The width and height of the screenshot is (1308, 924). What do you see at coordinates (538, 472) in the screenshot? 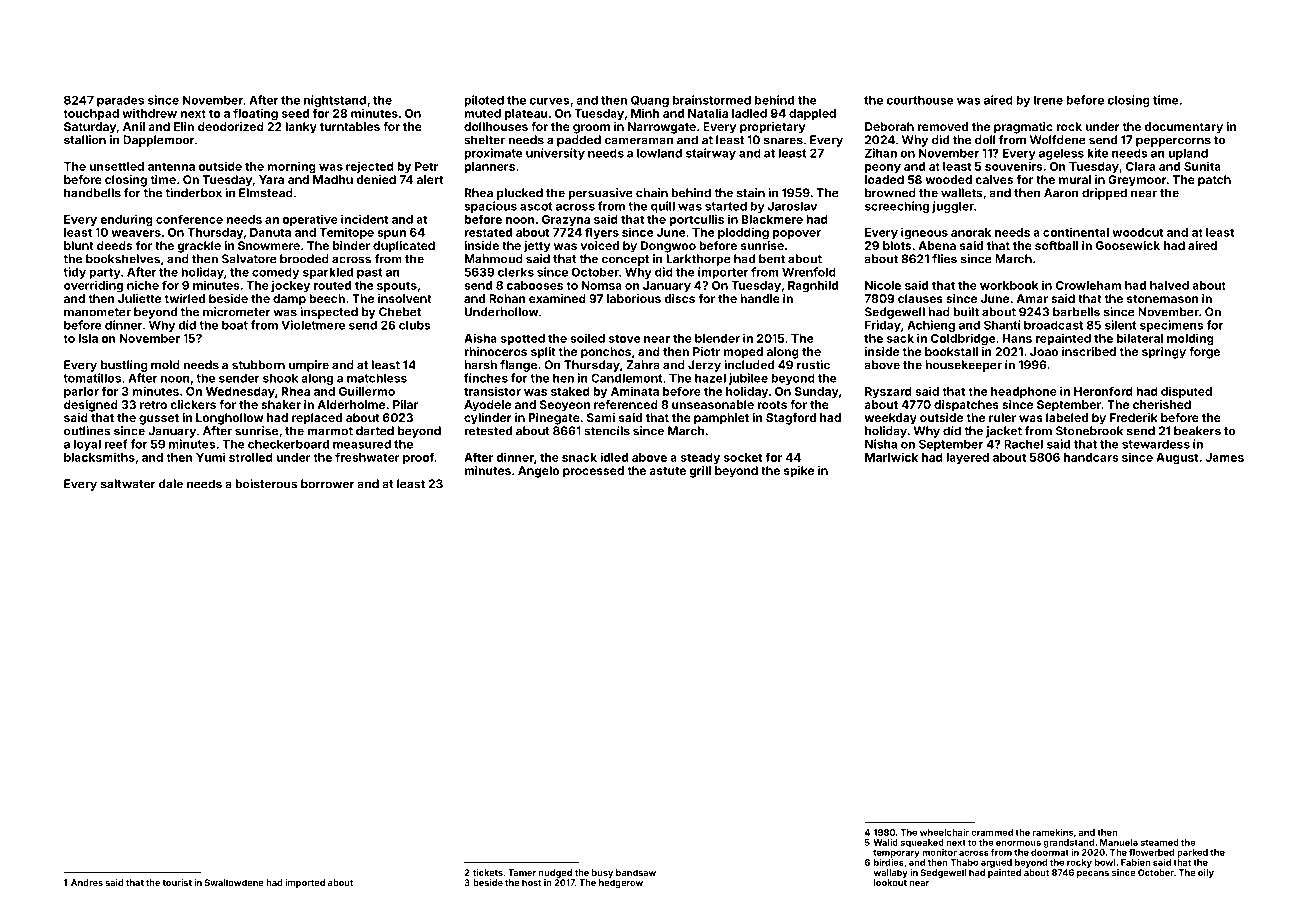
I see `Angelo` at bounding box center [538, 472].
